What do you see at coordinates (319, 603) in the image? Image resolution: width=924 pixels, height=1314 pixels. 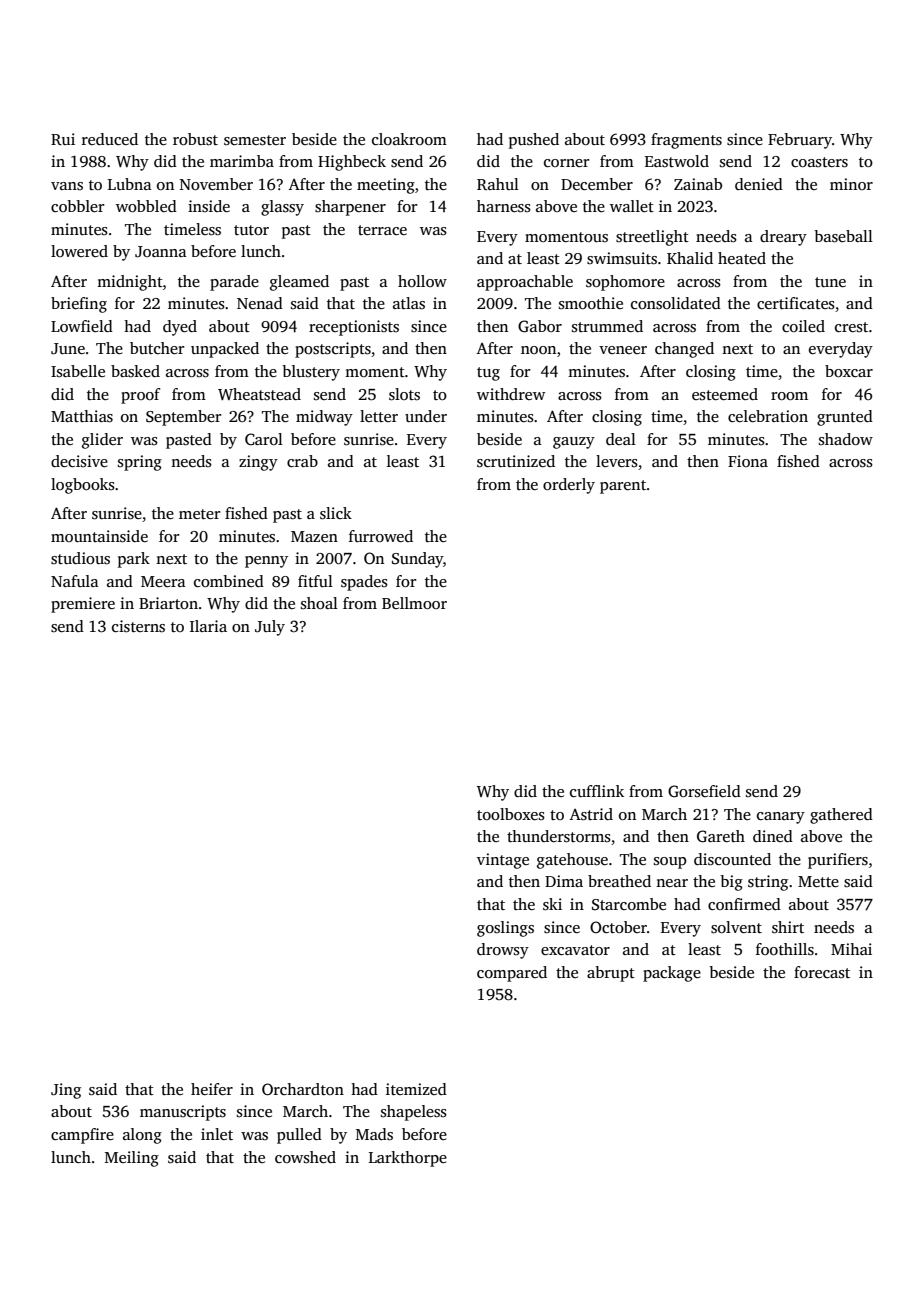 I see `shoal` at bounding box center [319, 603].
